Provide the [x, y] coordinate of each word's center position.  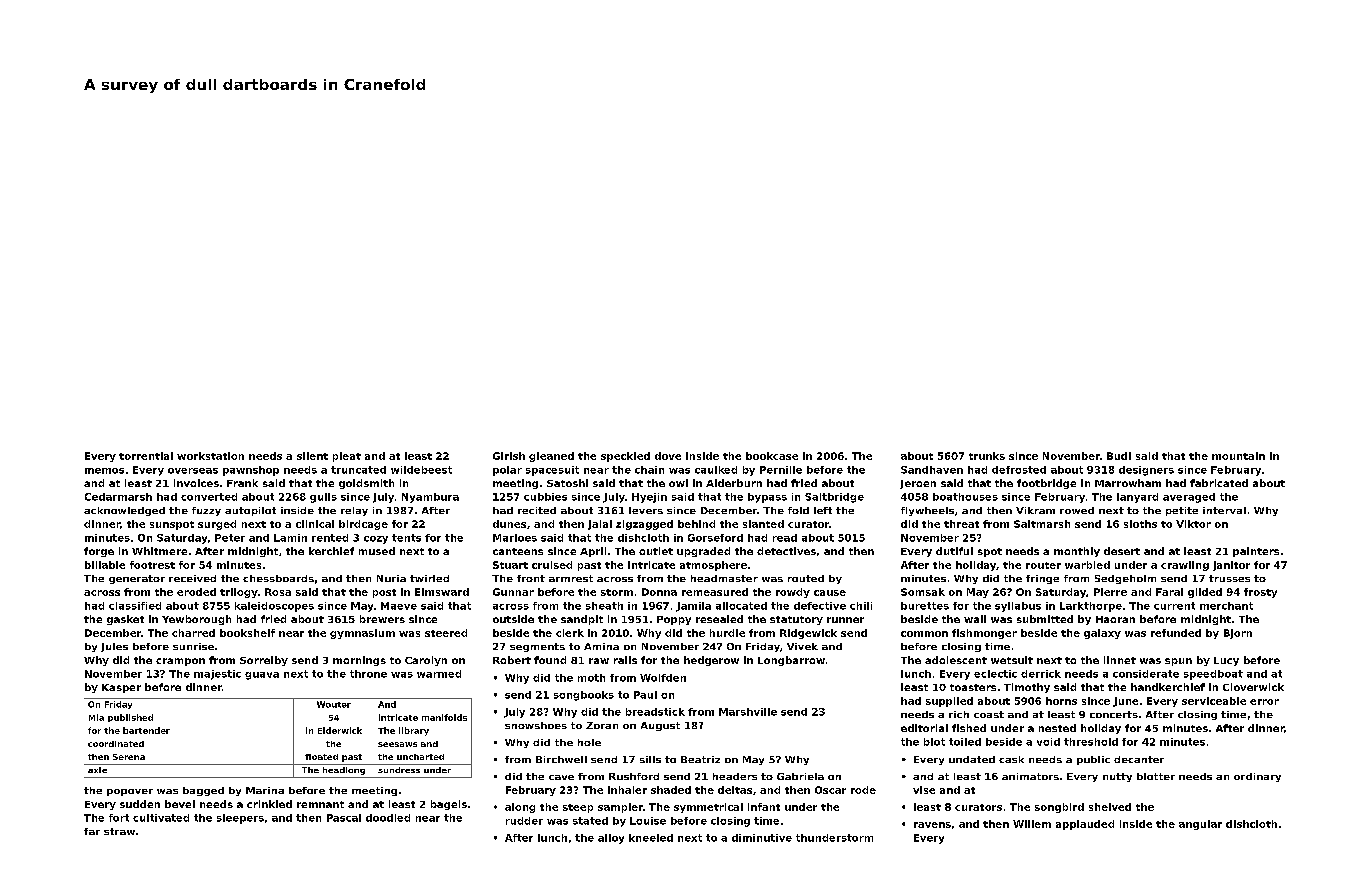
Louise [648, 821]
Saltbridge [834, 498]
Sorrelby [264, 661]
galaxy [1102, 634]
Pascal [344, 818]
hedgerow [711, 661]
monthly [1077, 552]
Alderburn [734, 483]
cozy [376, 540]
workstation [210, 456]
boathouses [965, 497]
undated [972, 759]
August [660, 726]
